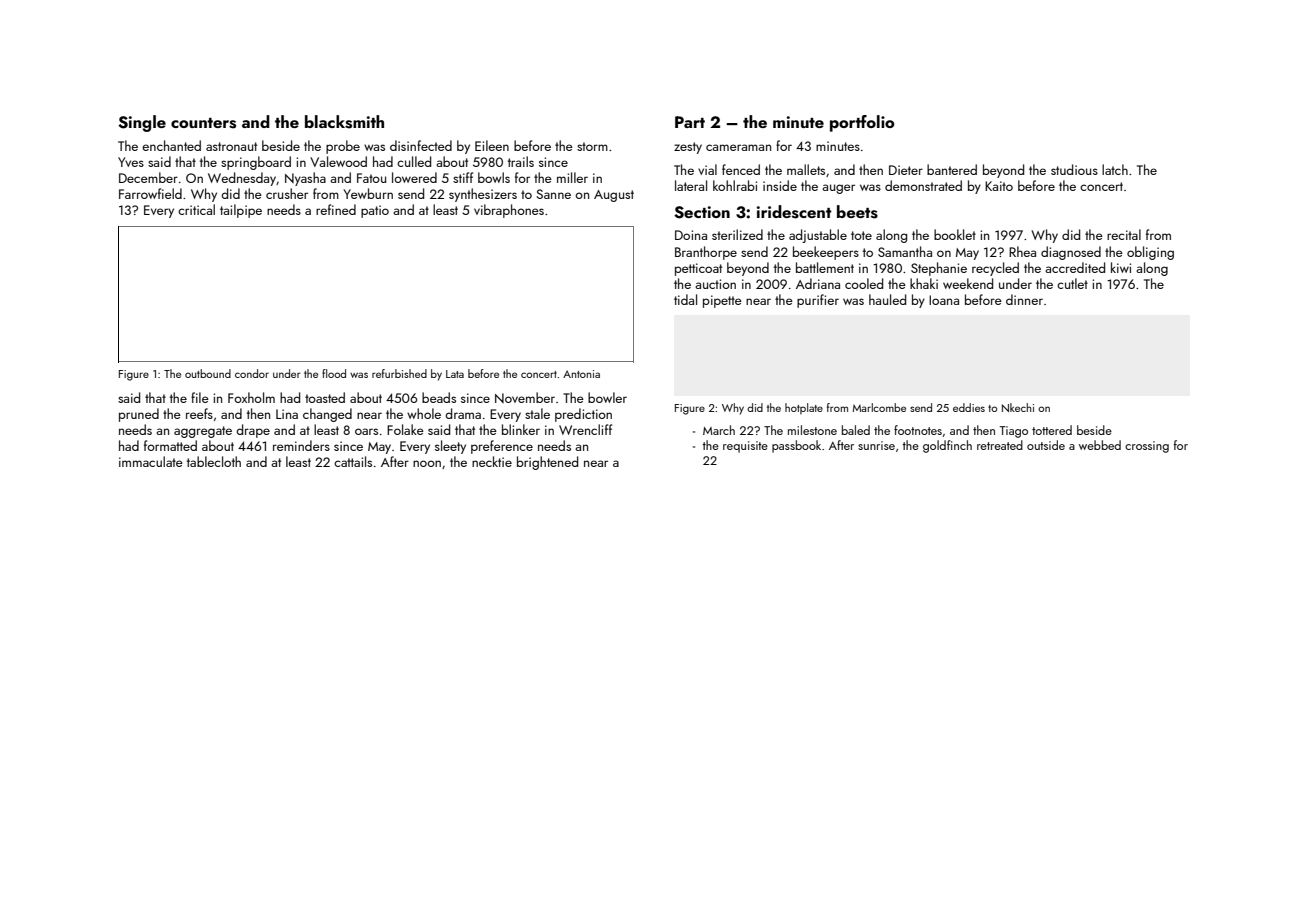  Describe the element at coordinates (214, 461) in the document. I see `tablecloth` at that location.
